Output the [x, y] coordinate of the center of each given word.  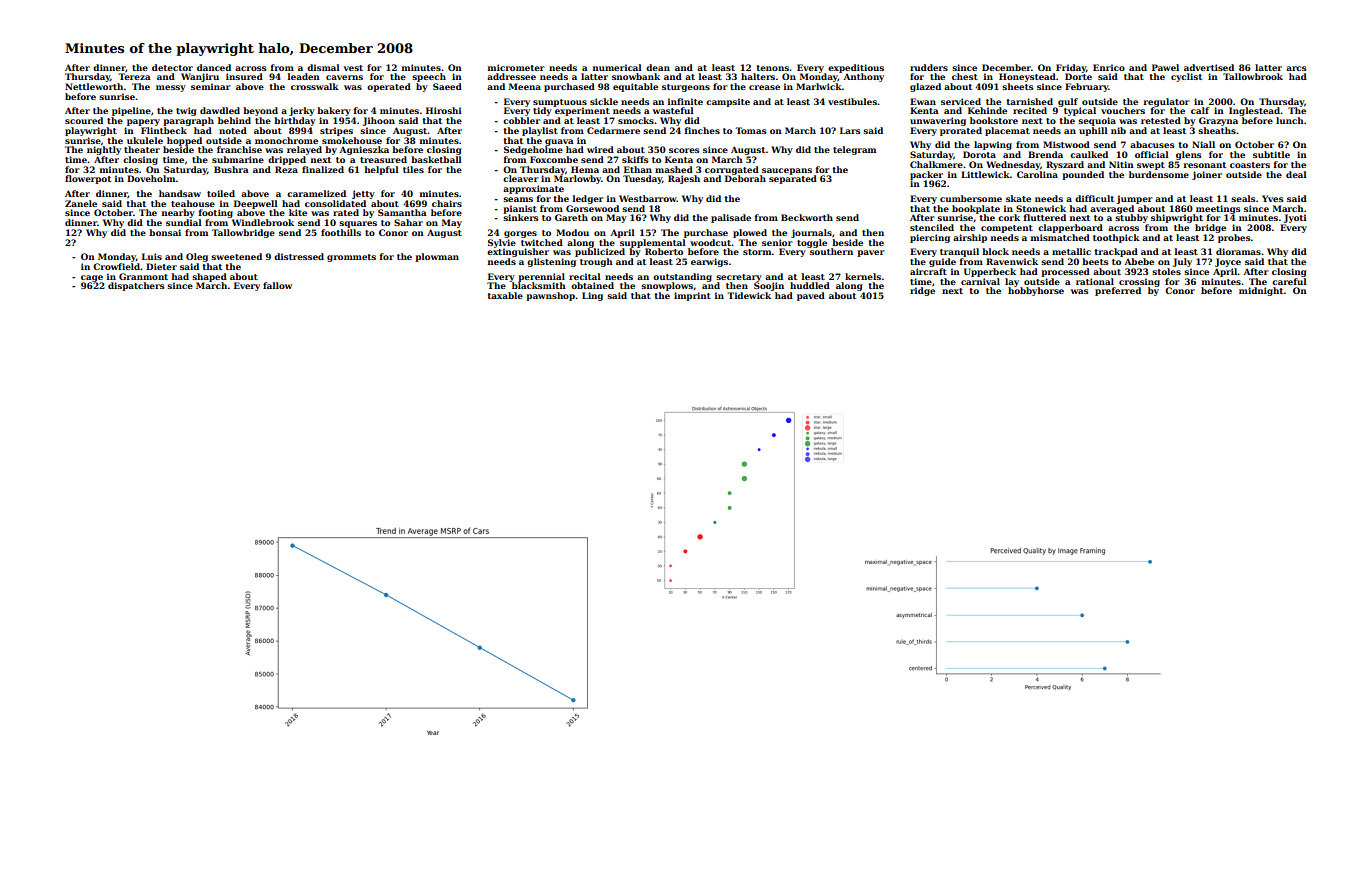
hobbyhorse [1036, 291]
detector [172, 67]
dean [658, 67]
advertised [1209, 67]
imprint [692, 296]
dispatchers [136, 286]
